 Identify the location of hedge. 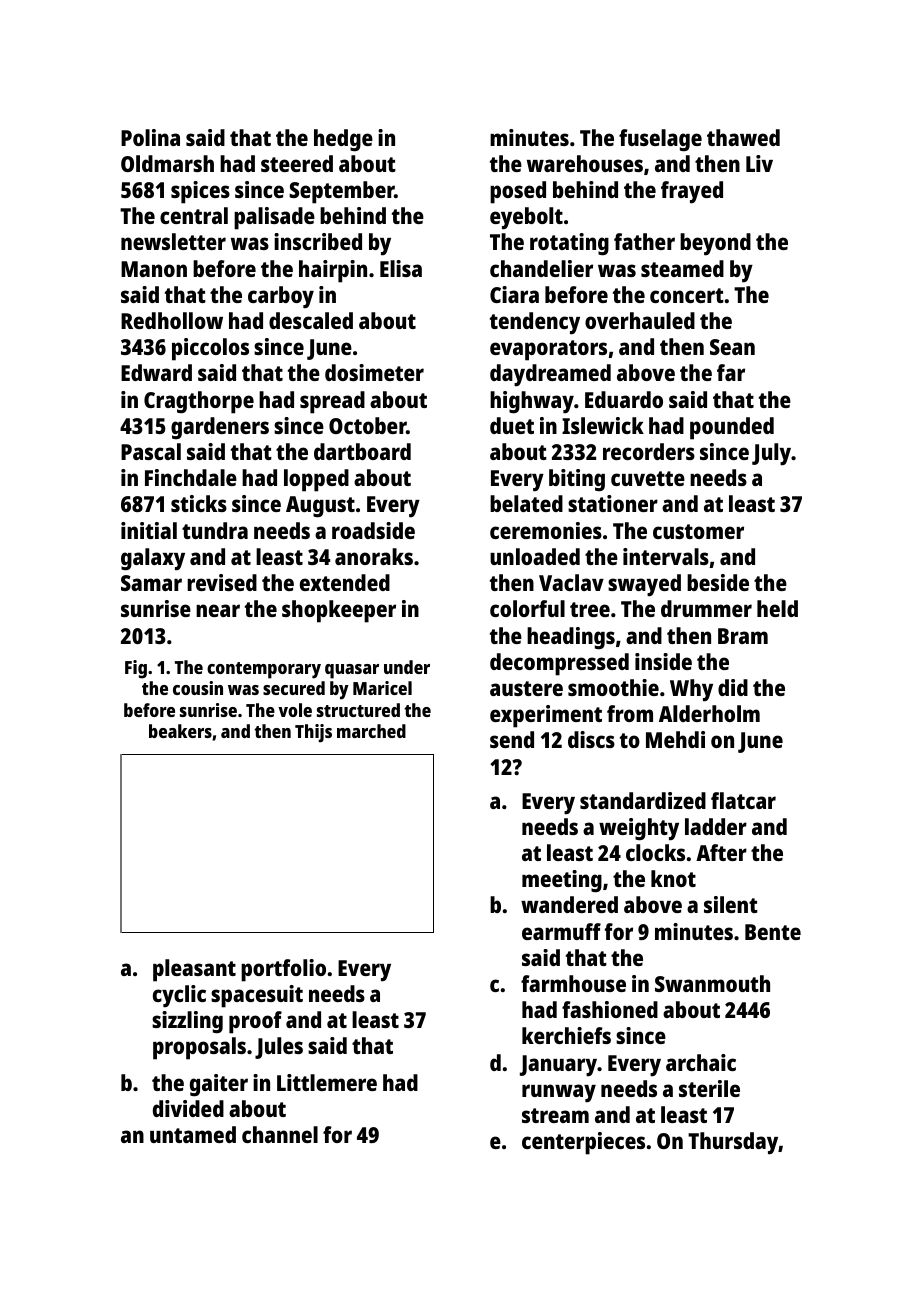
(343, 140).
